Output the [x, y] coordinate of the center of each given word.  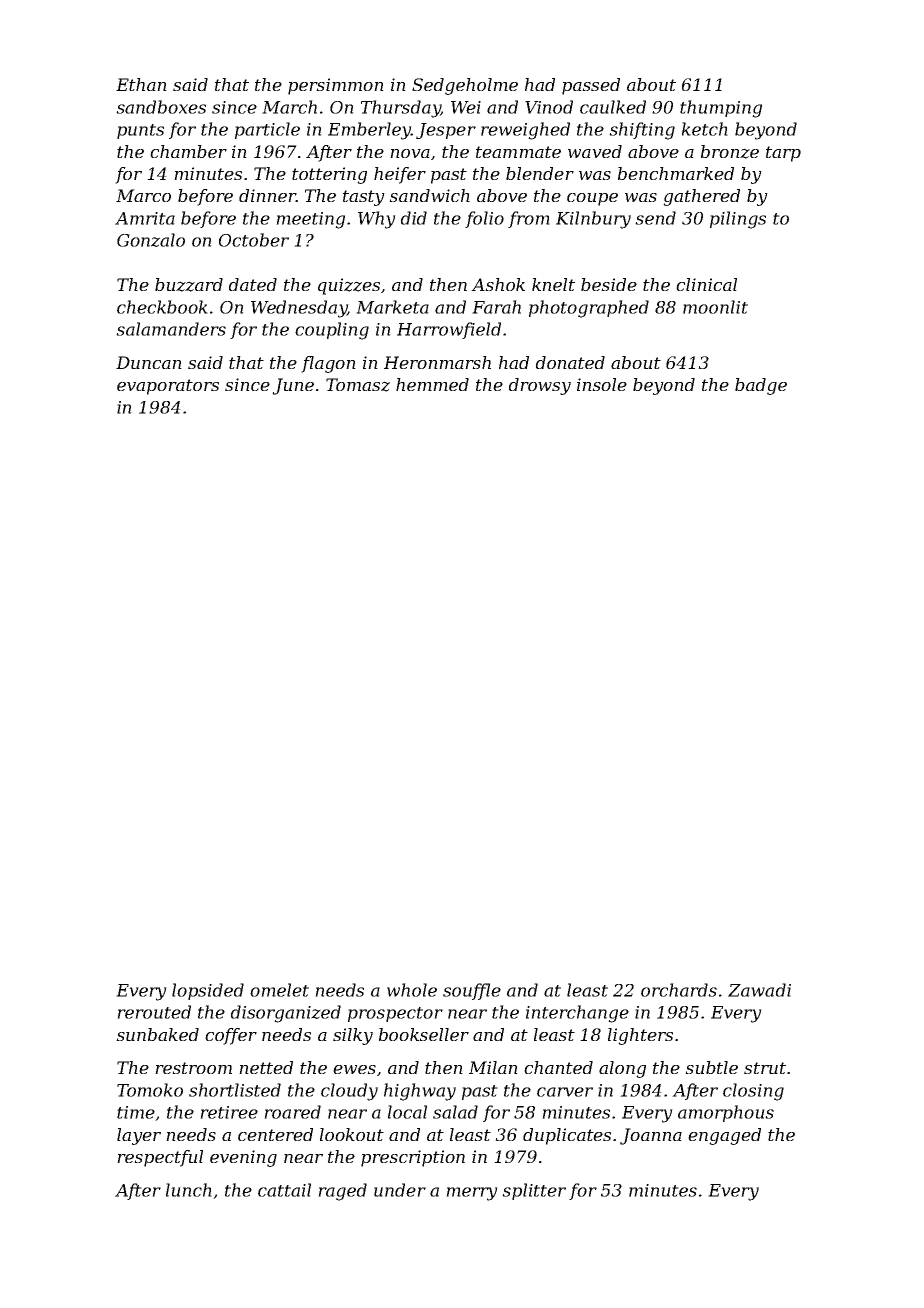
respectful [160, 1158]
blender [540, 173]
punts [140, 131]
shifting [642, 131]
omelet [279, 990]
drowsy [540, 386]
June [293, 386]
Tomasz [358, 385]
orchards [679, 990]
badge [761, 386]
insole [602, 384]
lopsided [208, 991]
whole [412, 990]
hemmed [432, 384]
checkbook [162, 307]
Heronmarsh [437, 362]
